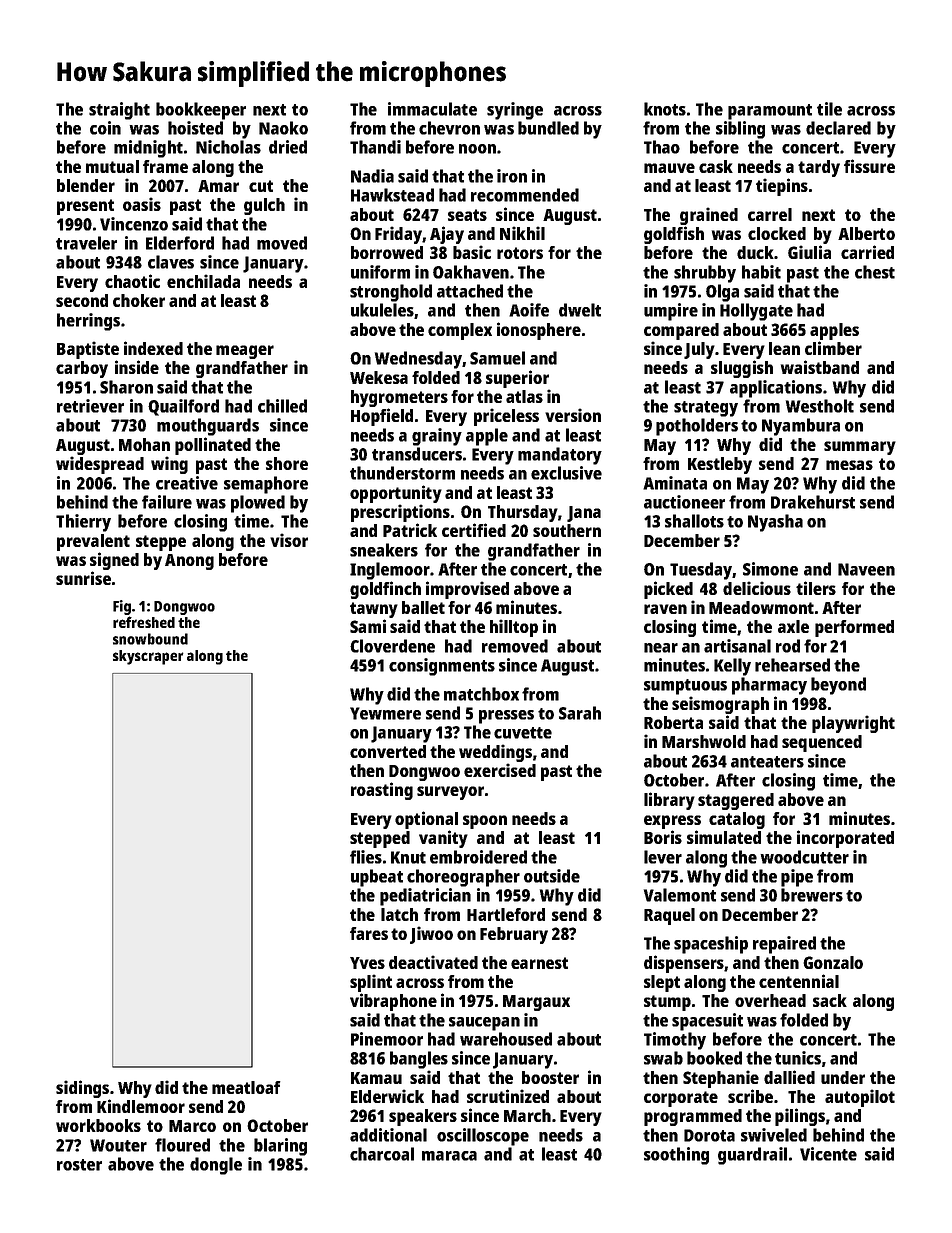 The width and height of the document is (952, 1233). I want to click on staggered, so click(736, 801).
